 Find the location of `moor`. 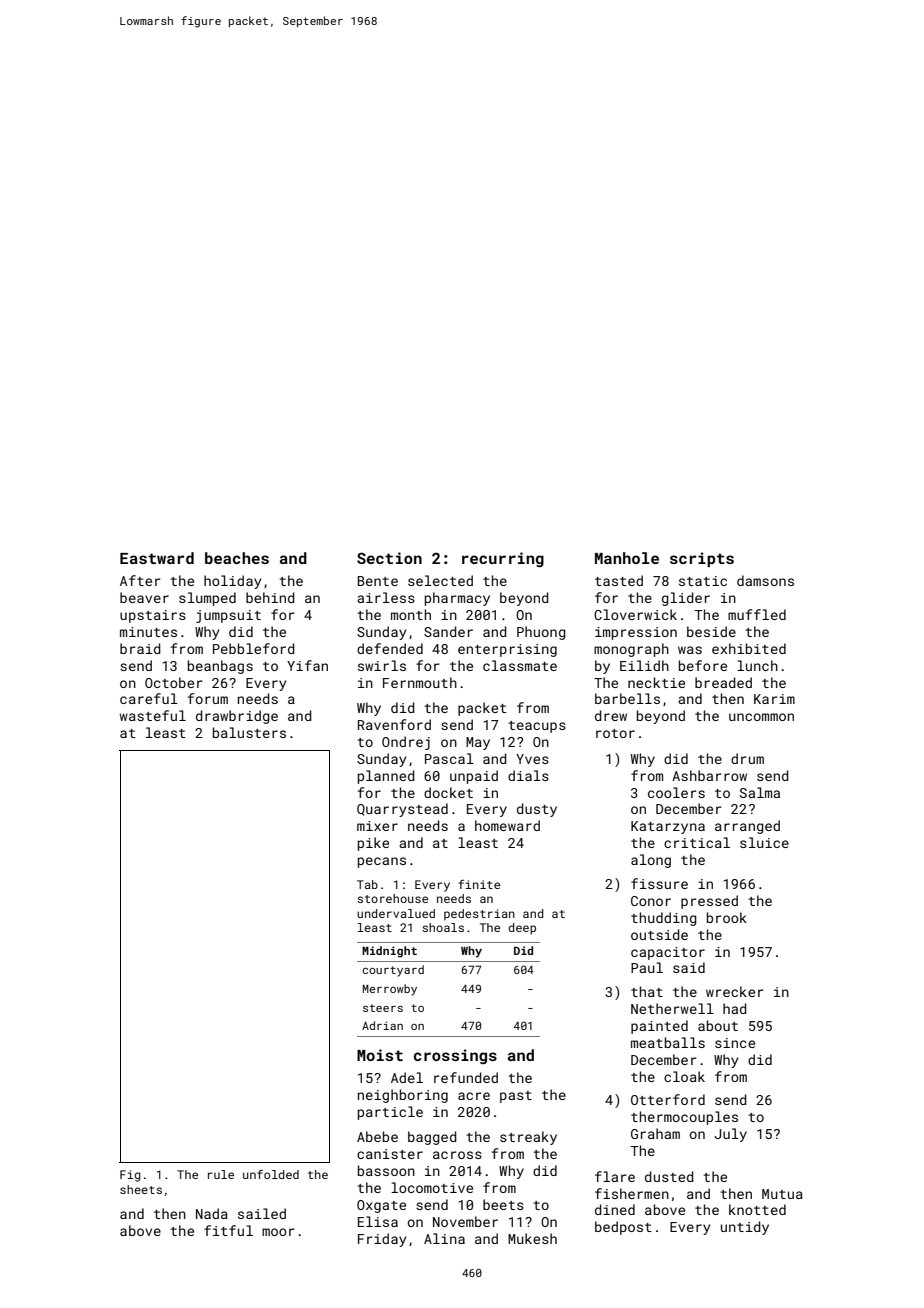

moor is located at coordinates (278, 1232).
